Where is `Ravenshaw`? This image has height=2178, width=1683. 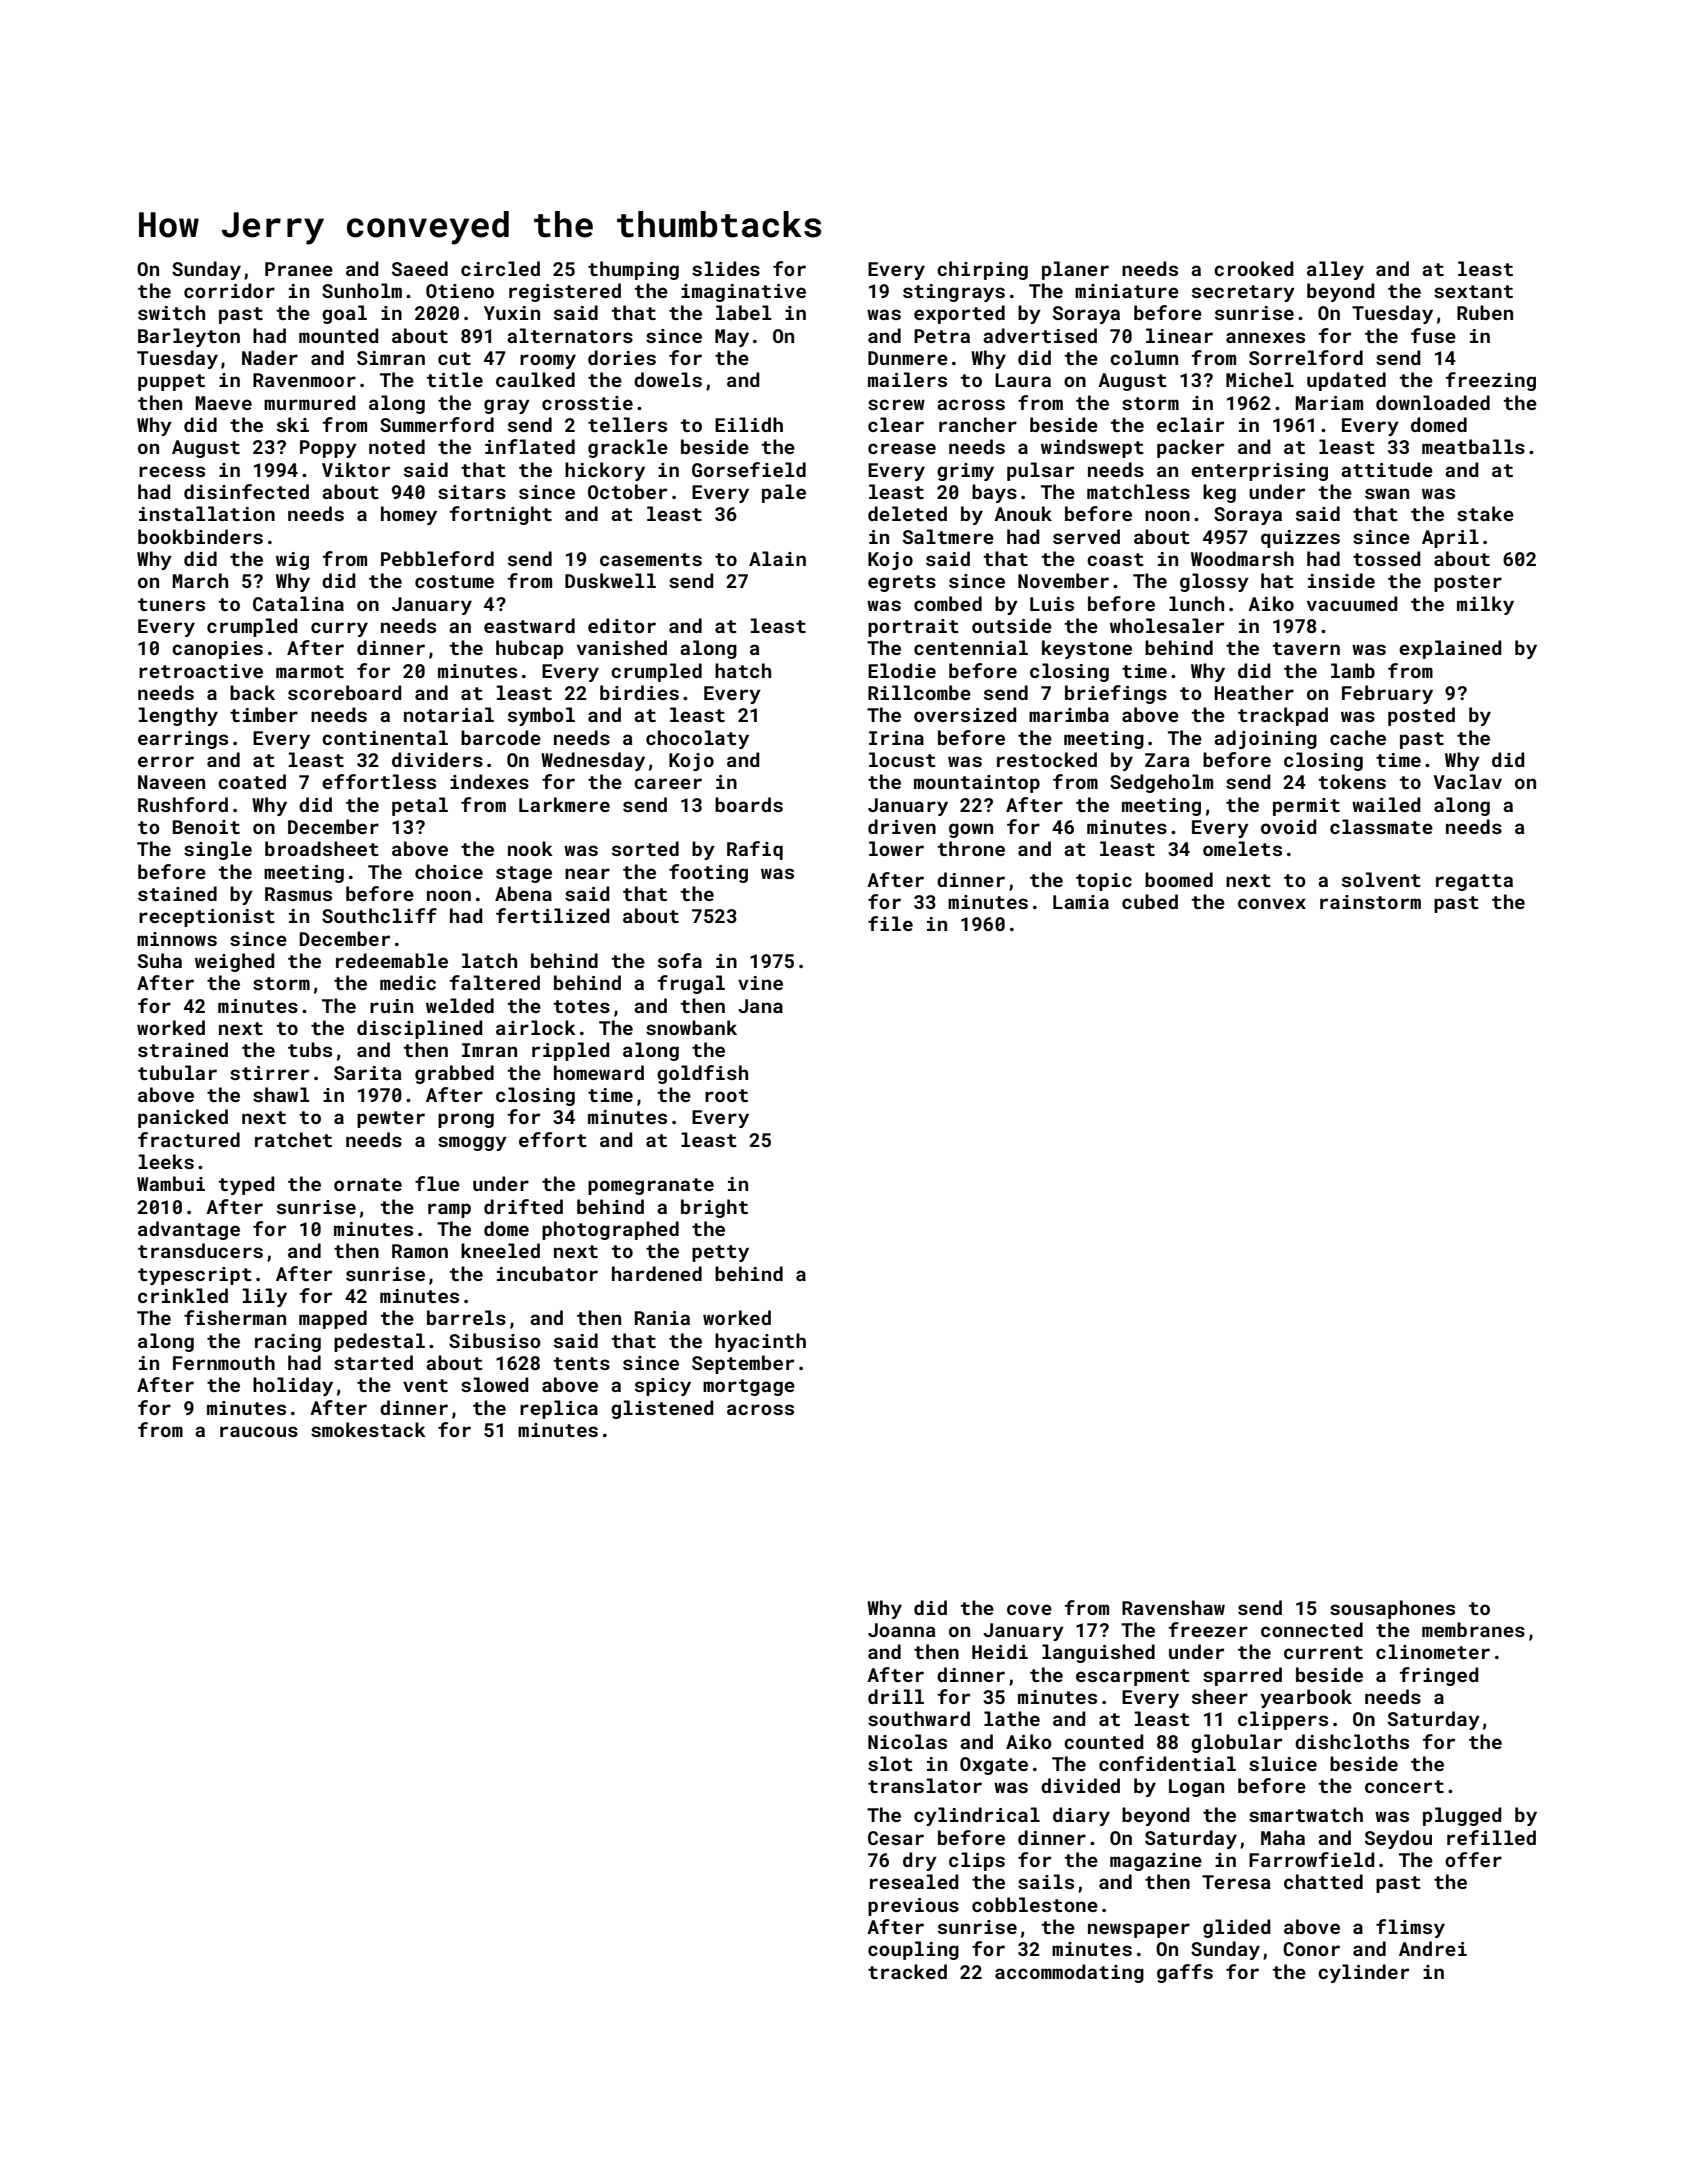
Ravenshaw is located at coordinates (1173, 1607).
